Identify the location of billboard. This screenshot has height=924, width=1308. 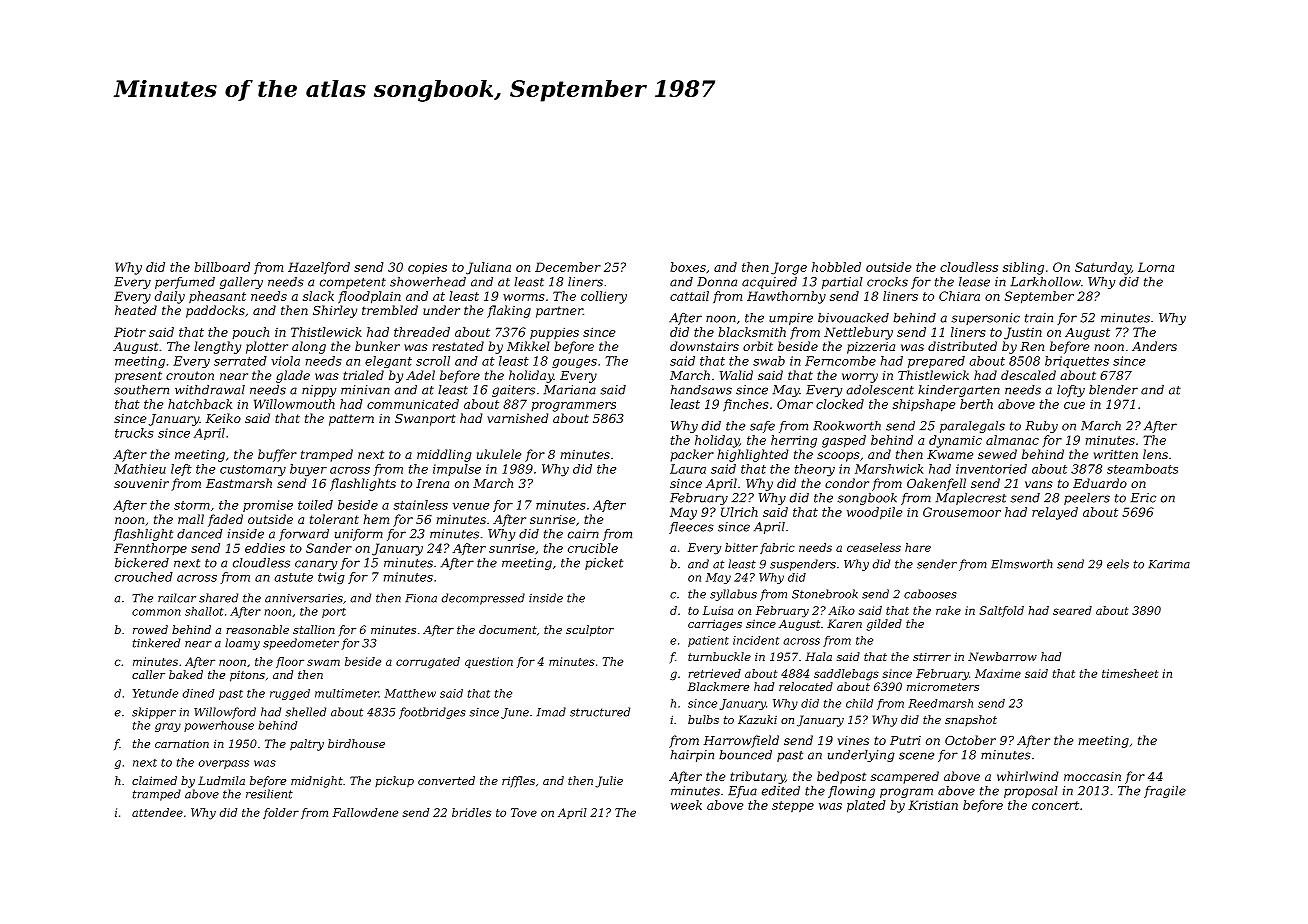
(222, 267).
